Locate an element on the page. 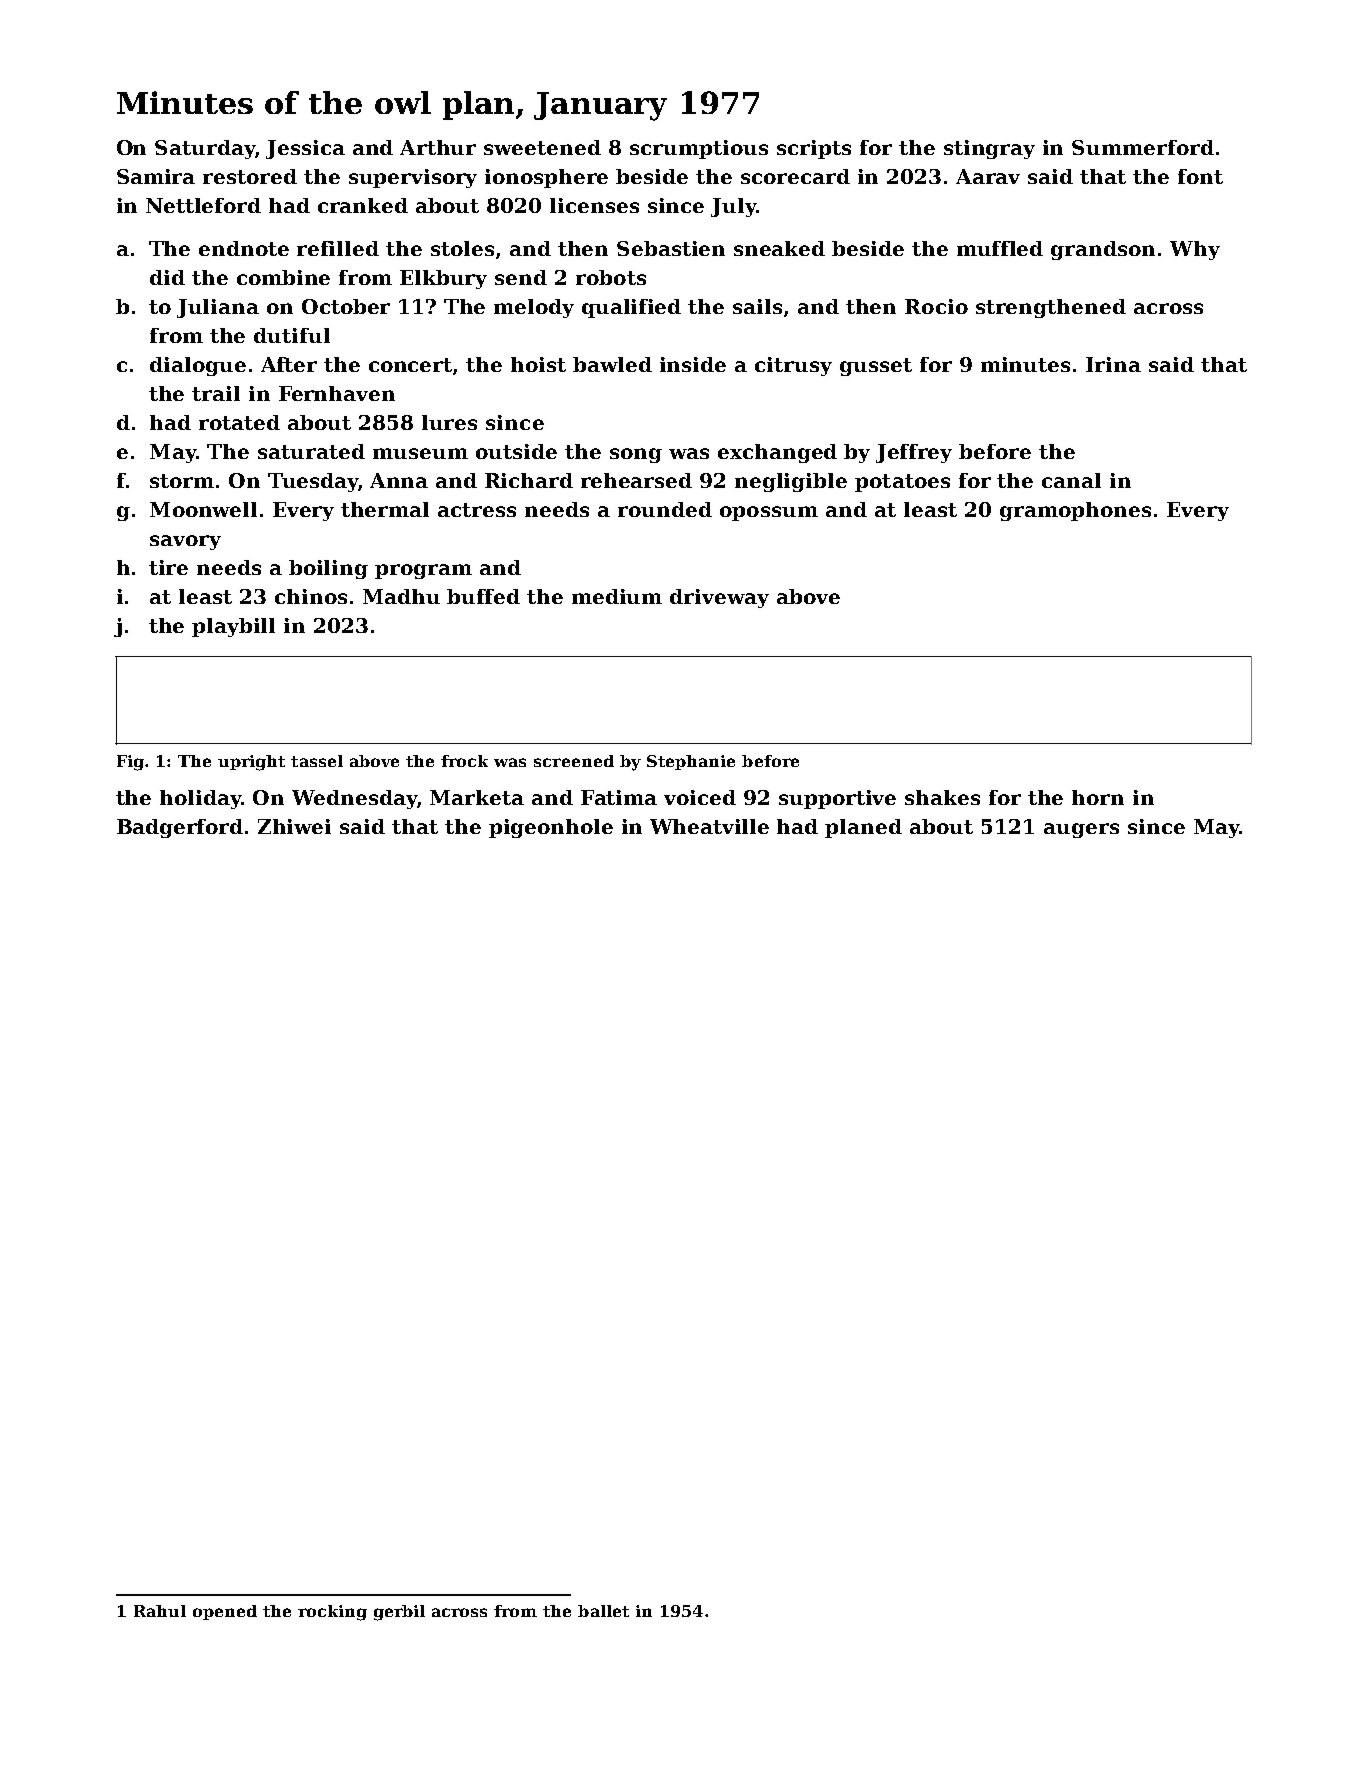 This image has height=1771, width=1368. augers is located at coordinates (1081, 830).
